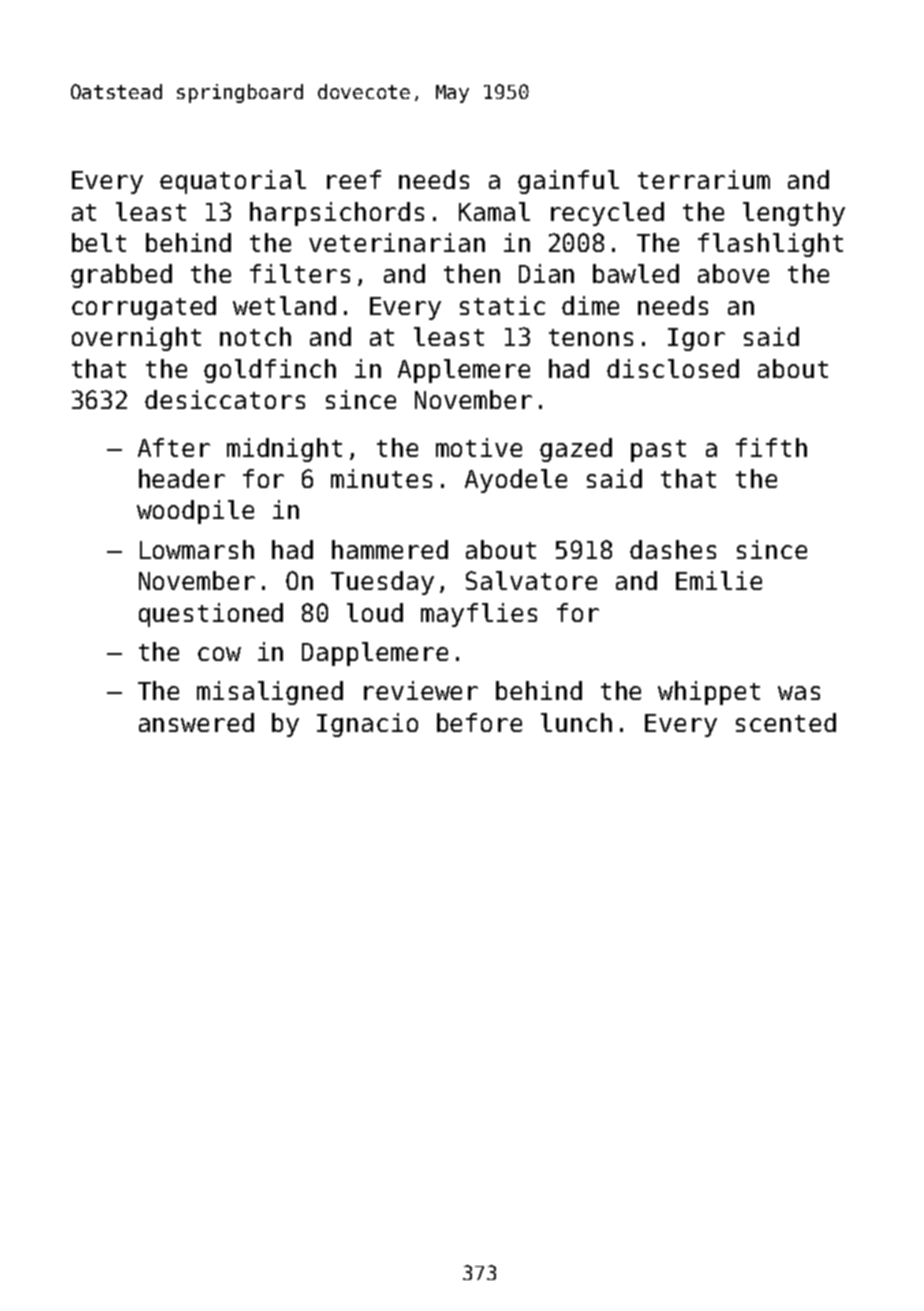 Image resolution: width=924 pixels, height=1311 pixels. What do you see at coordinates (479, 615) in the page?
I see `mayflies` at bounding box center [479, 615].
